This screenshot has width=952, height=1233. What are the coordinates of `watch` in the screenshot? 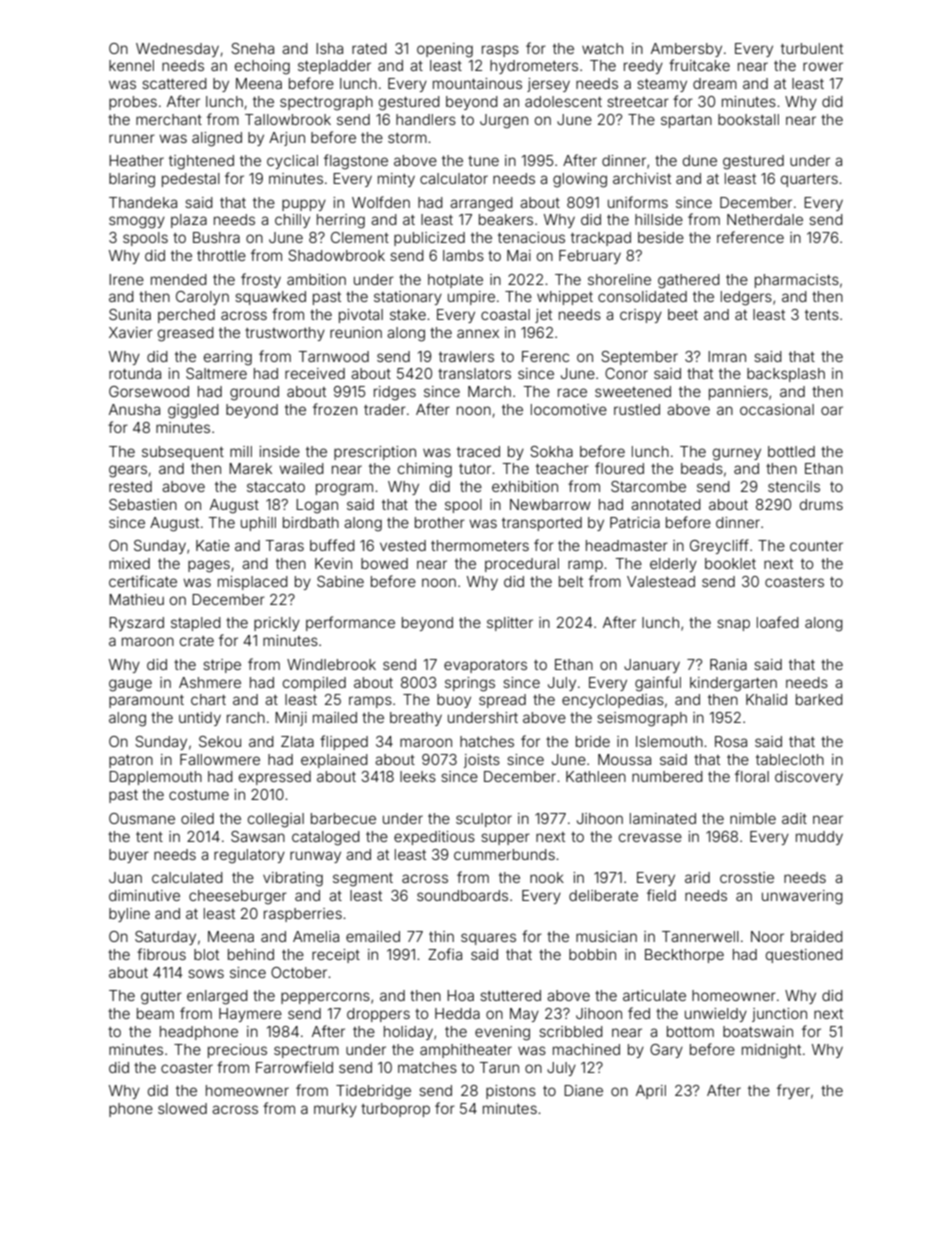 It's located at (602, 48).
